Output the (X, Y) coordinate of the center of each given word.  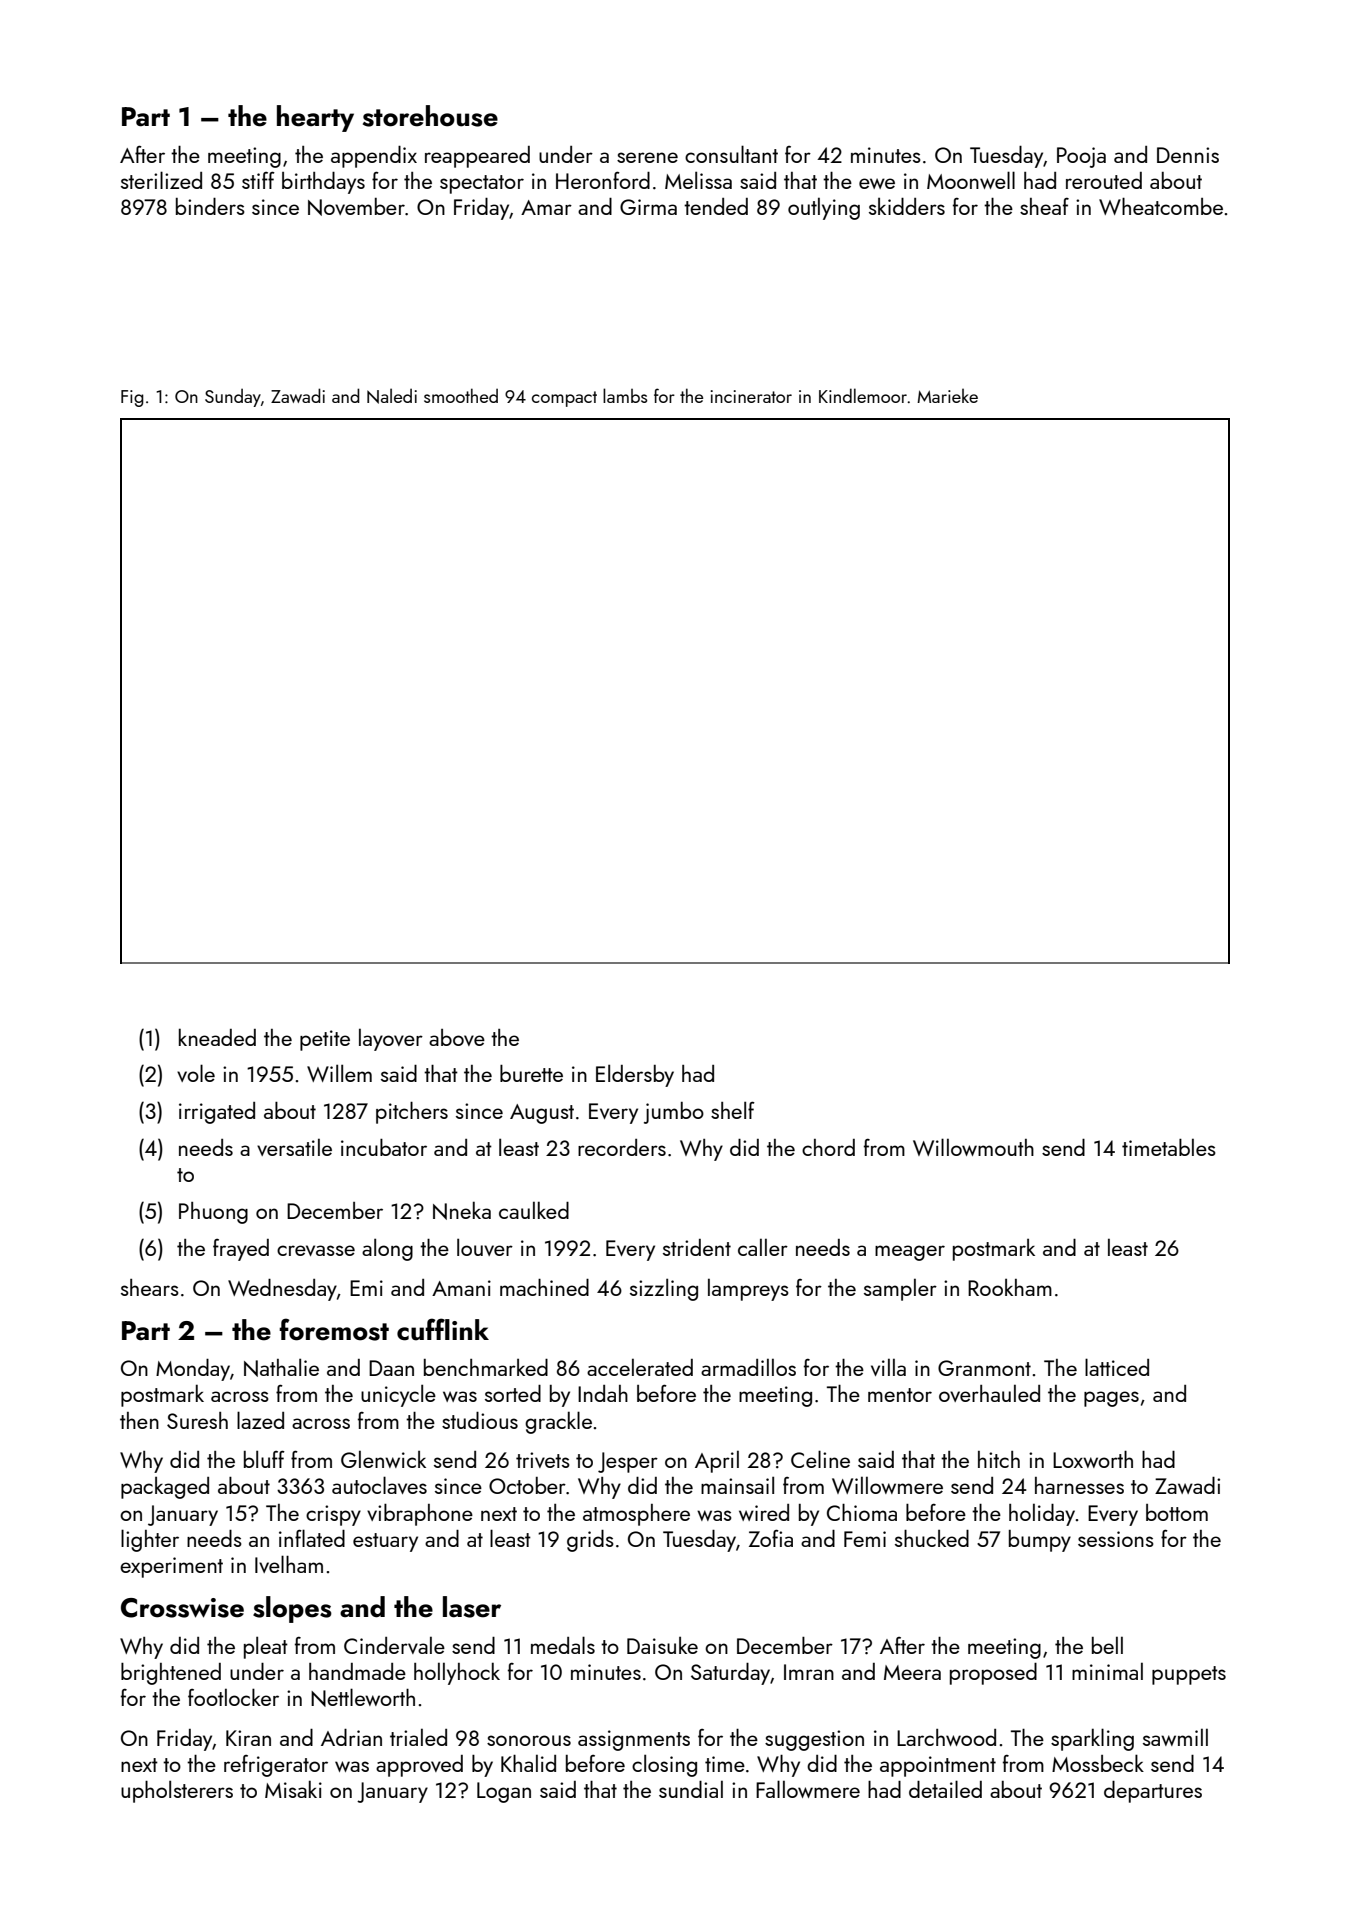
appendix (374, 157)
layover (391, 1039)
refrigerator (276, 1766)
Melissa (698, 180)
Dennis (1188, 155)
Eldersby (635, 1075)
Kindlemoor (863, 395)
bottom (1177, 1512)
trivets (543, 1460)
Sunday (233, 398)
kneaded (217, 1037)
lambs (625, 395)
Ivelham (289, 1564)
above (457, 1037)
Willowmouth (973, 1147)
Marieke (947, 395)
